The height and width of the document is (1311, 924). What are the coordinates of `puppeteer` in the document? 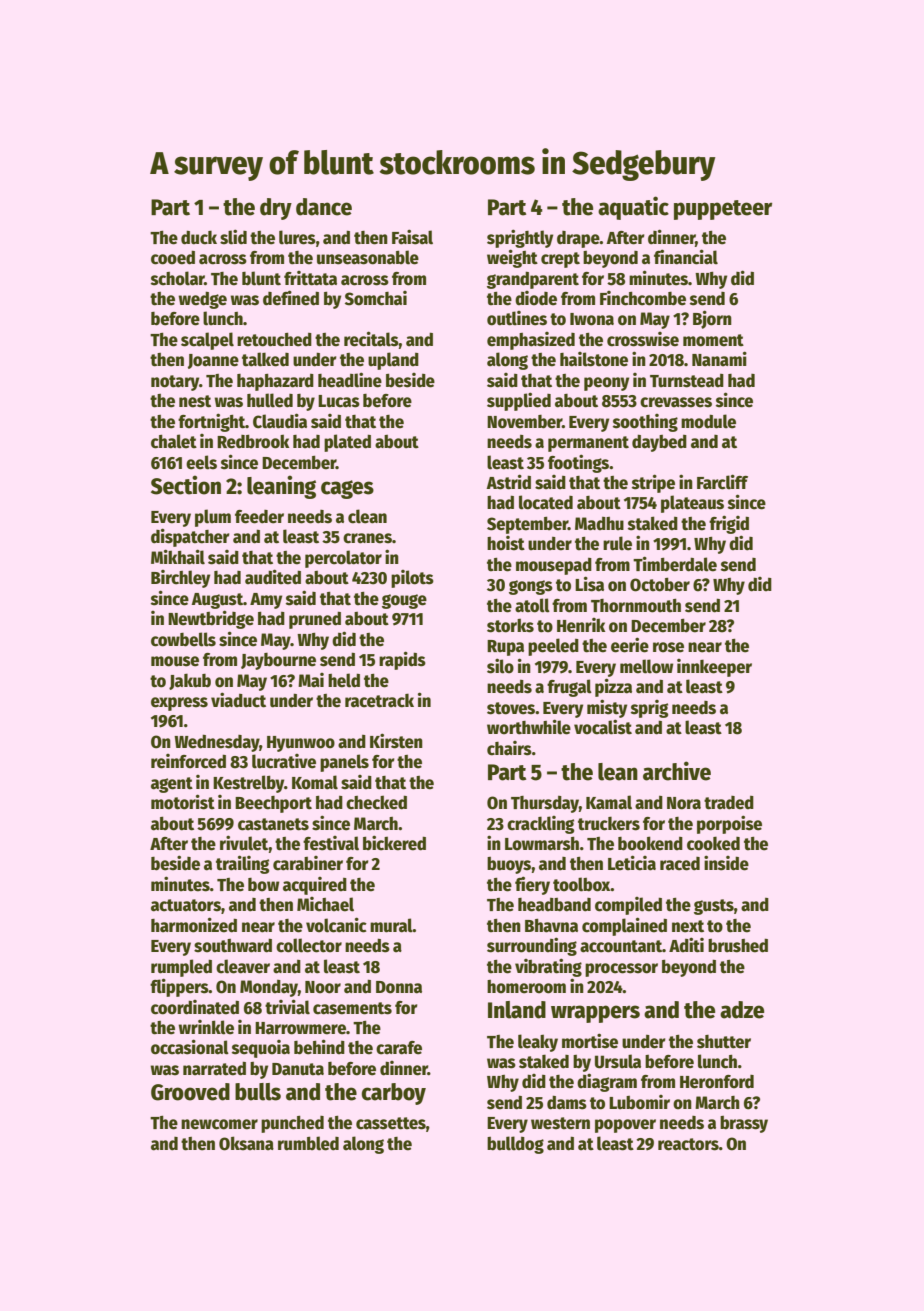 It's located at (723, 210).
